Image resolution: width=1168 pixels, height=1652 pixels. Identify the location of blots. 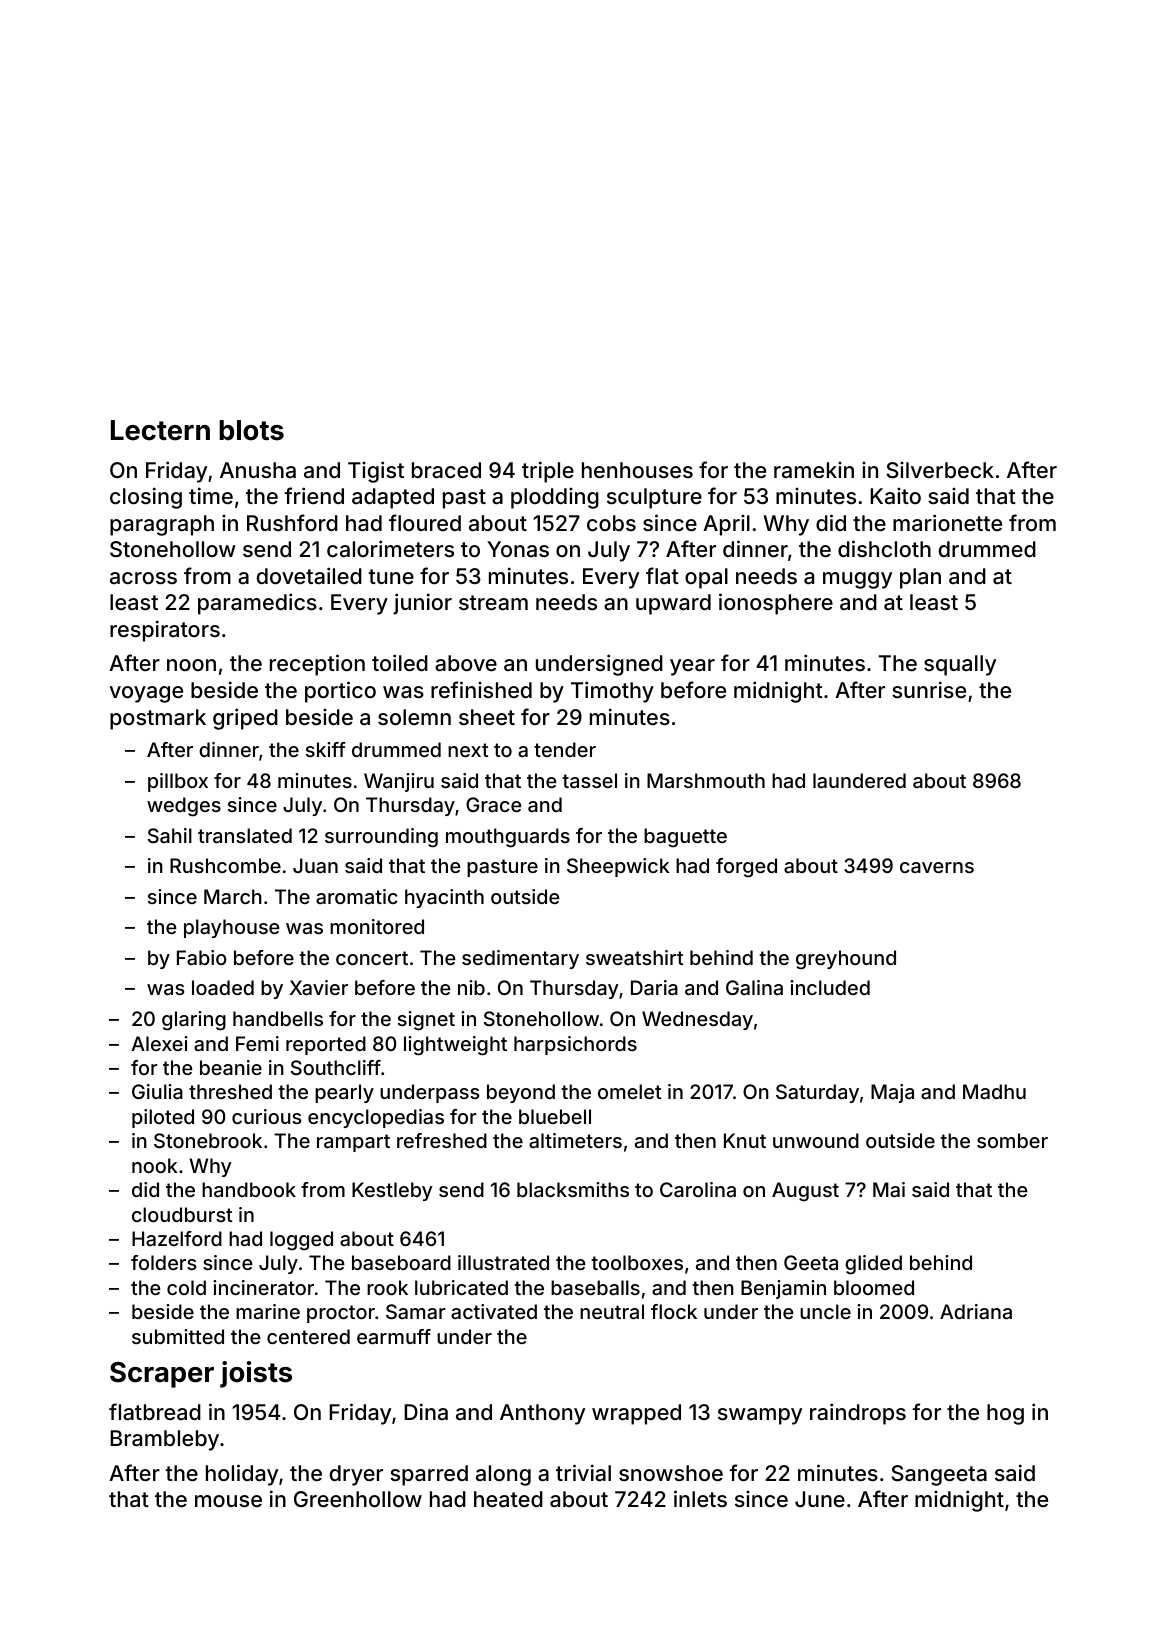
(251, 430).
